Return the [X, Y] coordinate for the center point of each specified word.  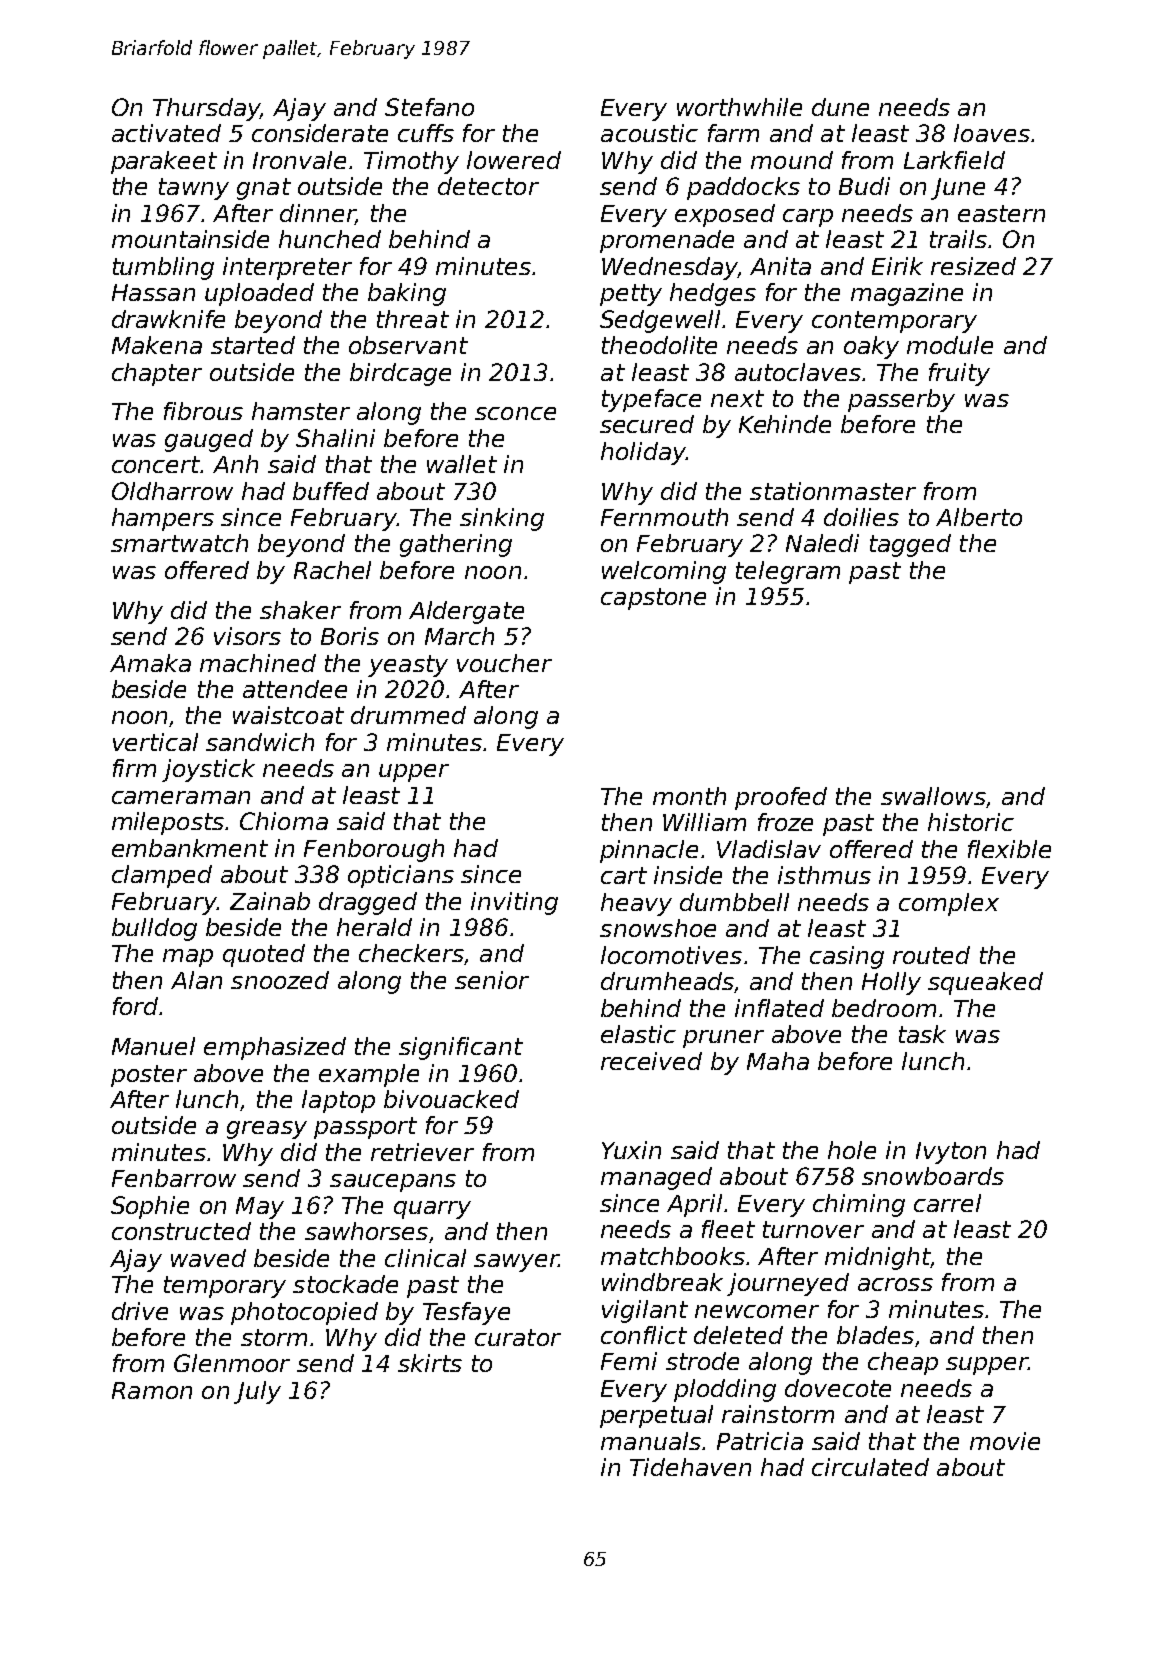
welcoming [664, 572]
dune [840, 107]
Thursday [207, 109]
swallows [933, 796]
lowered [514, 160]
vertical [155, 742]
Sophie [150, 1207]
